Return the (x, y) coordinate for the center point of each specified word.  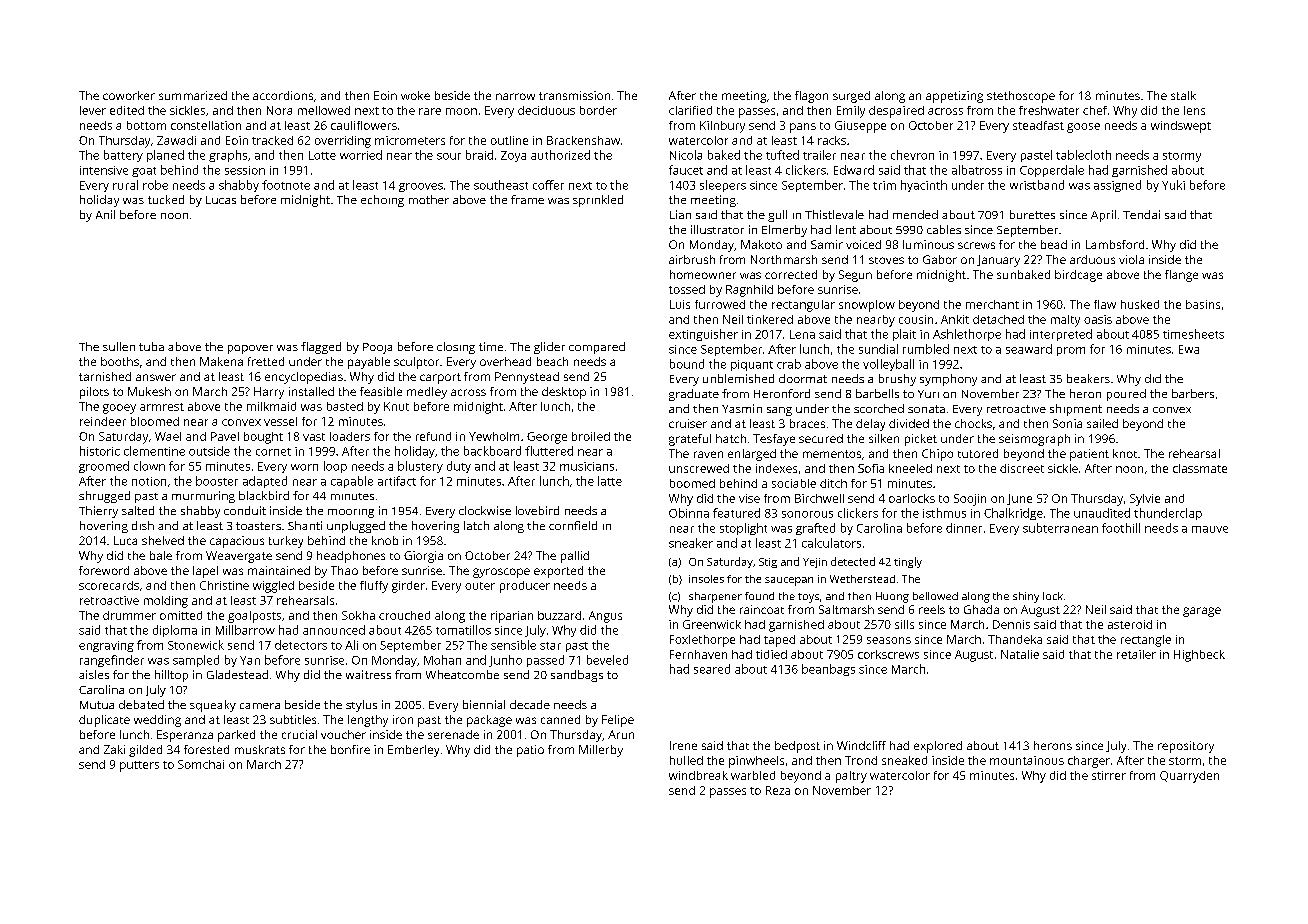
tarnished (105, 376)
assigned (1117, 186)
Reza (778, 790)
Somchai (201, 764)
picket (921, 440)
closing (456, 348)
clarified (690, 110)
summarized (193, 95)
